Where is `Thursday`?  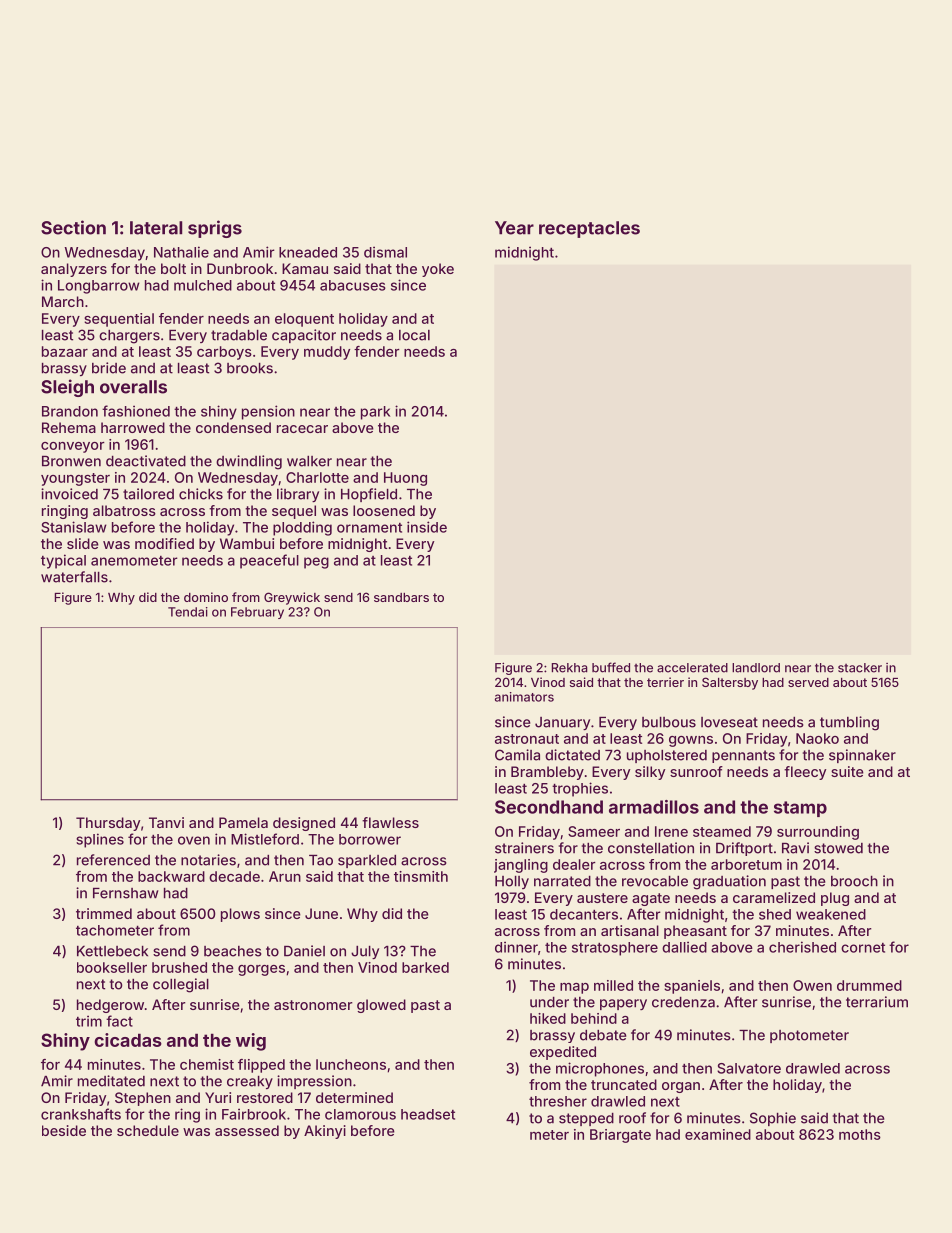
Thursday is located at coordinates (108, 824).
